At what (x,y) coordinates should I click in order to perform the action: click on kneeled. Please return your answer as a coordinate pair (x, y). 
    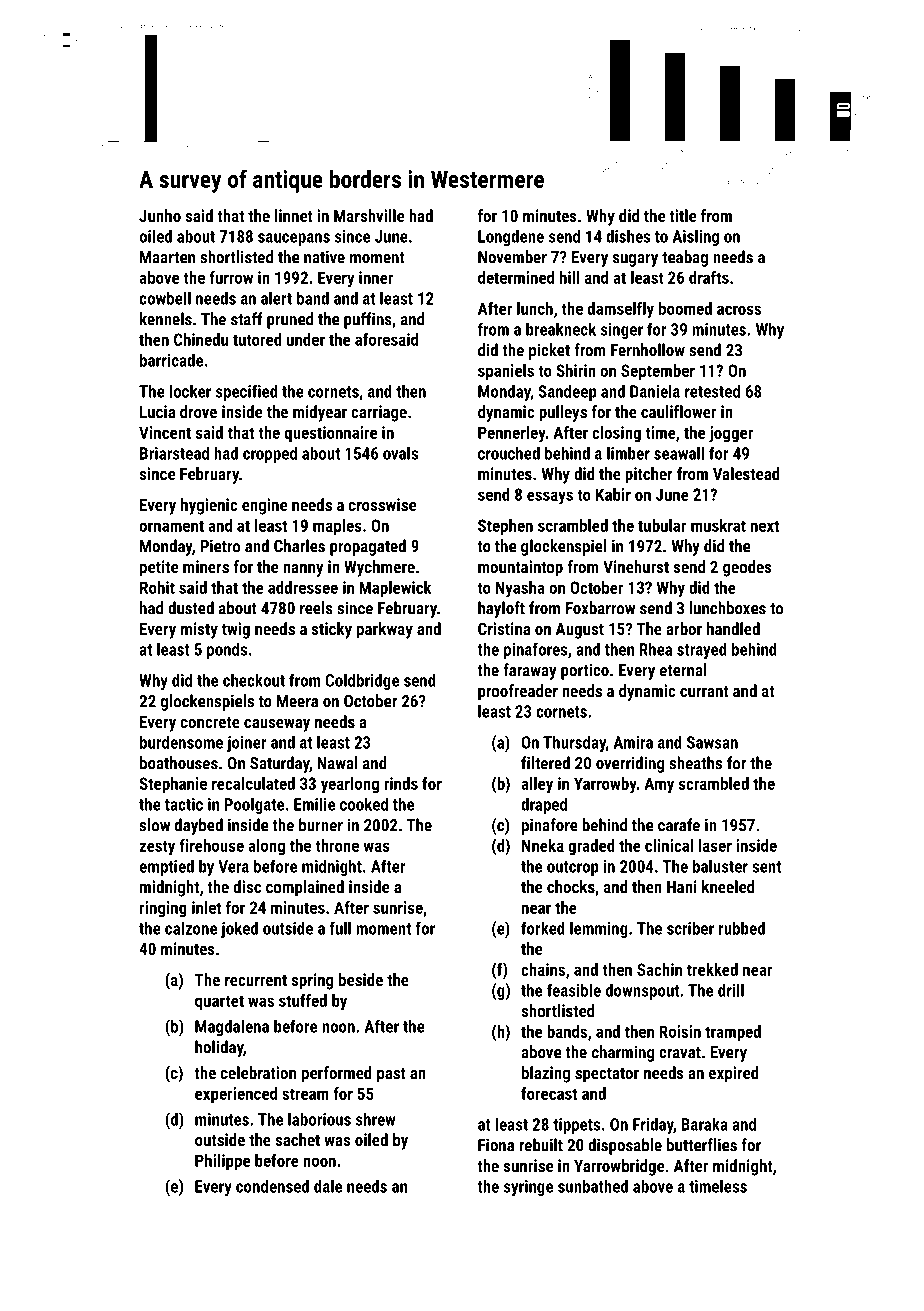
    Looking at the image, I should click on (728, 886).
